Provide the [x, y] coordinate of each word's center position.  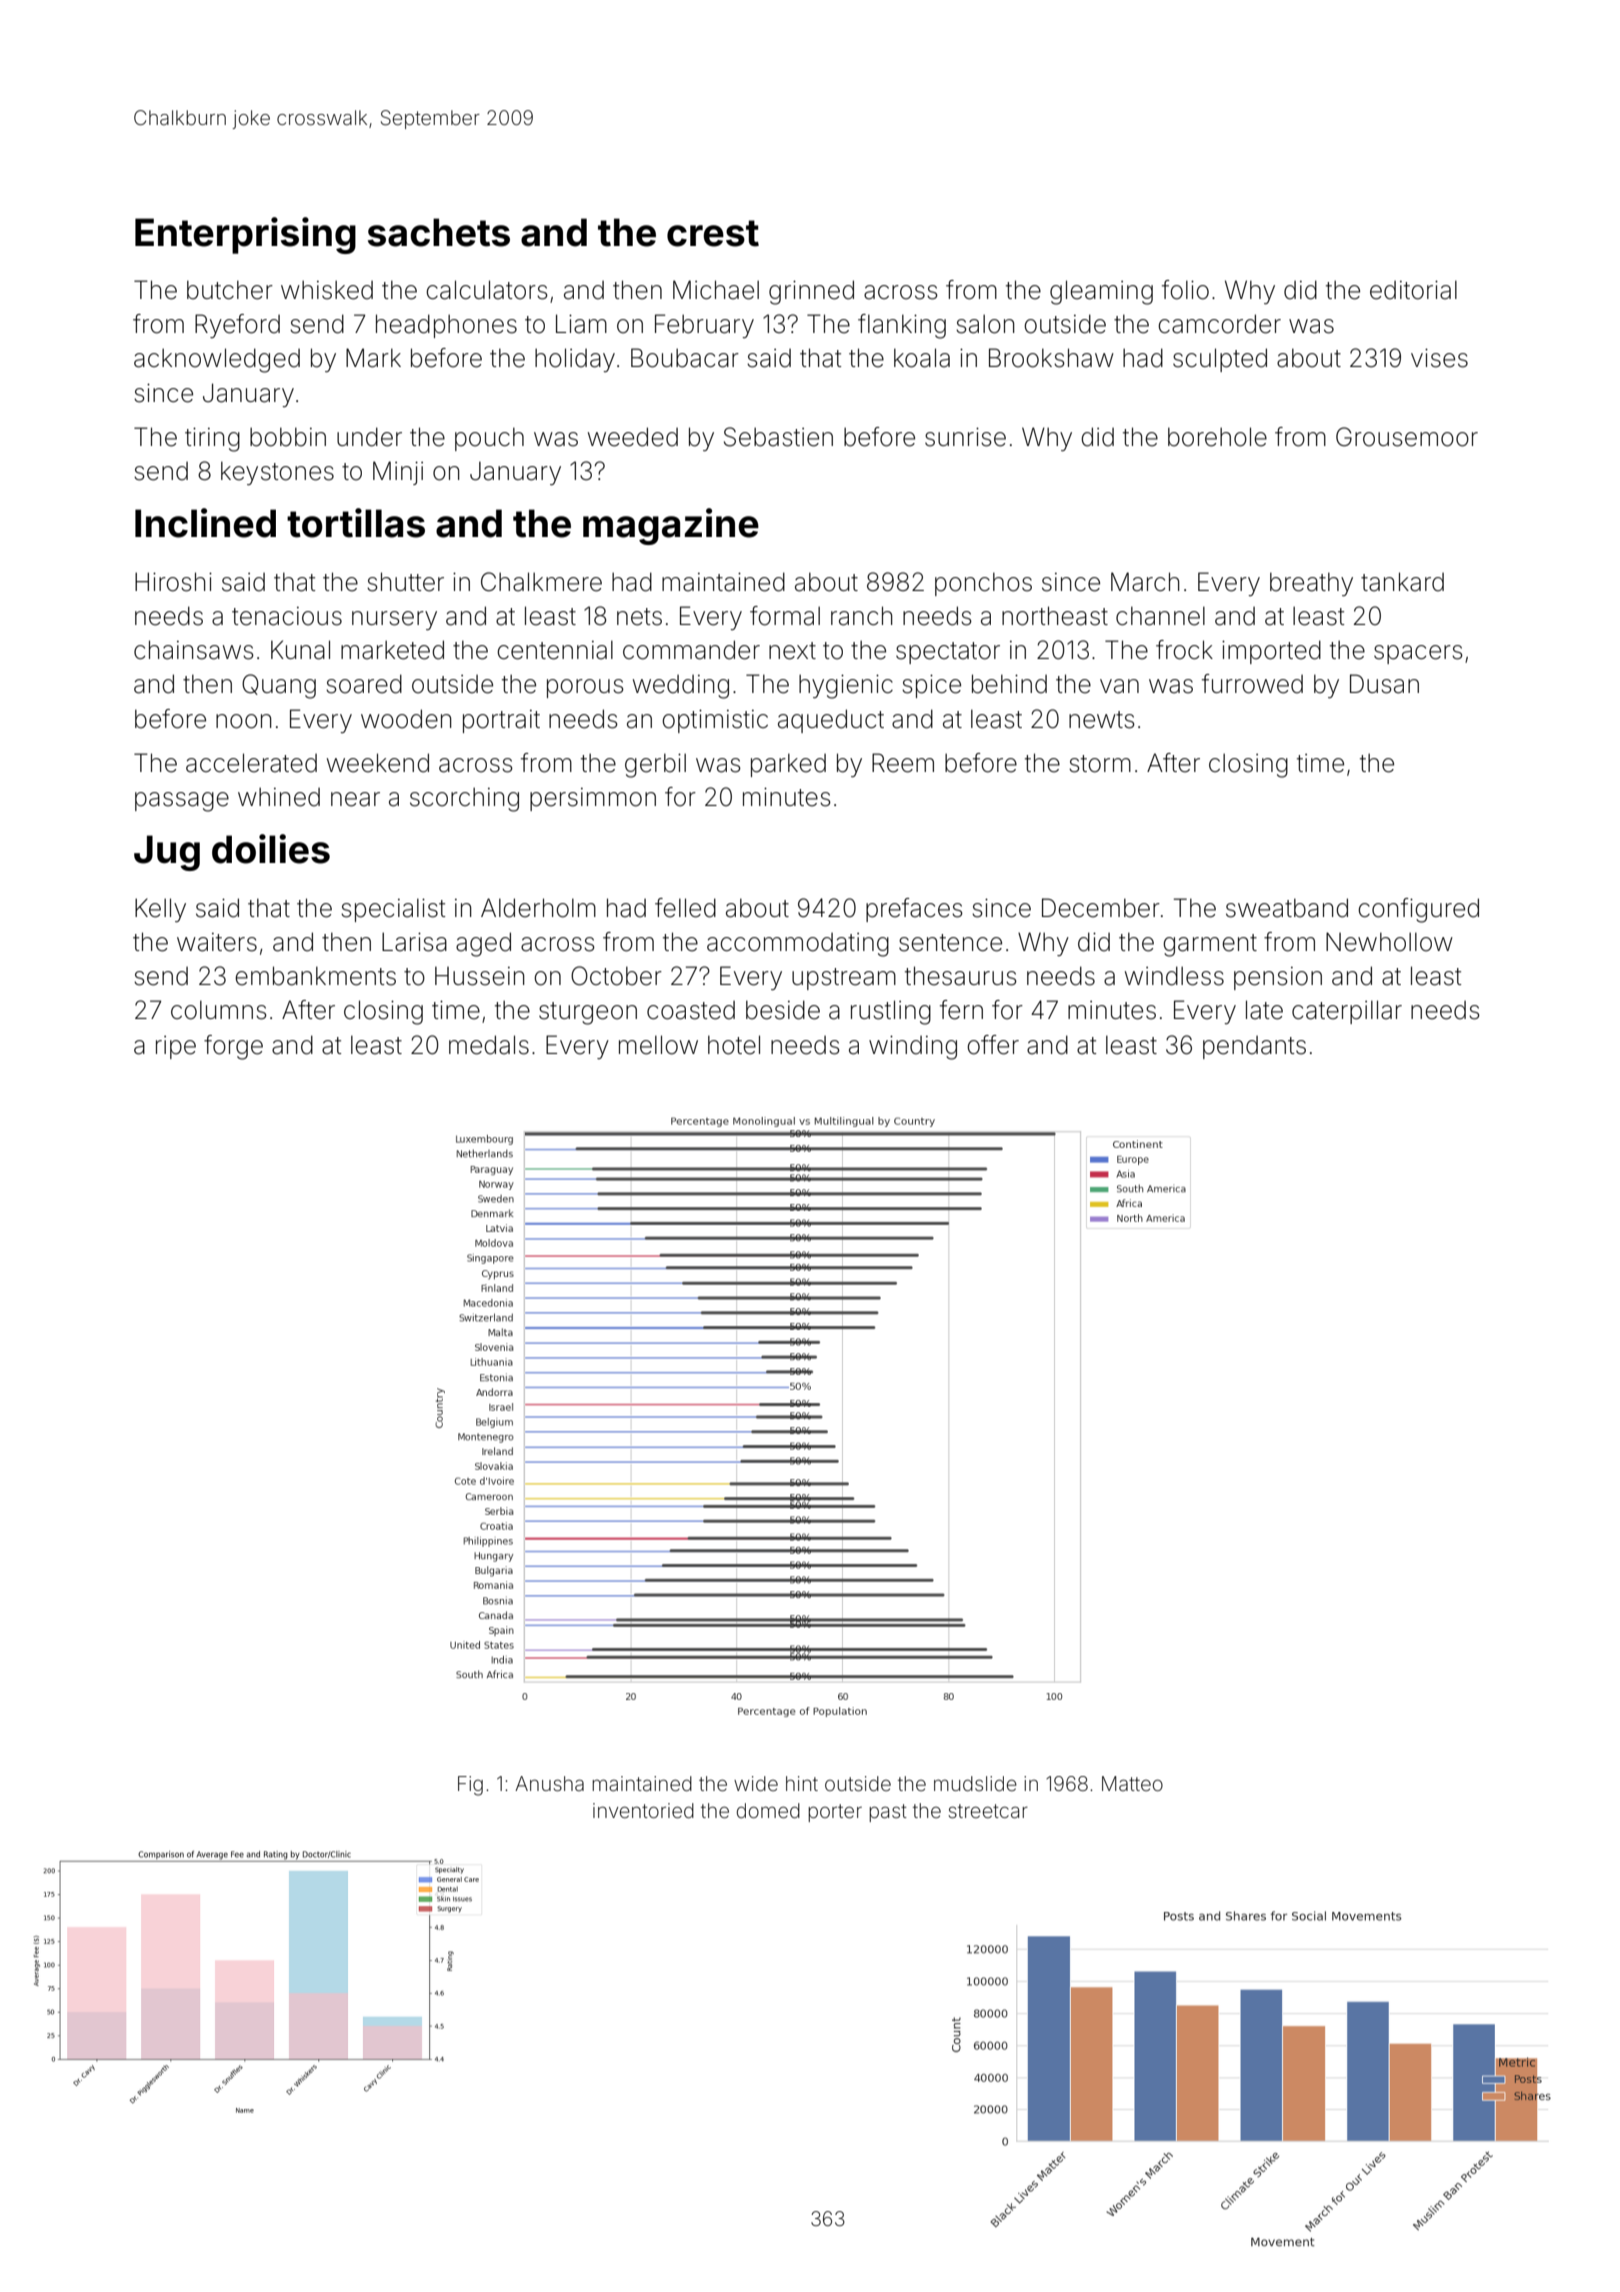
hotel [734, 1045]
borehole [1217, 437]
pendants [1254, 1047]
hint [802, 1783]
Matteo [1132, 1783]
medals [489, 1045]
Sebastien [778, 437]
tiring [212, 439]
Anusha [549, 1783]
